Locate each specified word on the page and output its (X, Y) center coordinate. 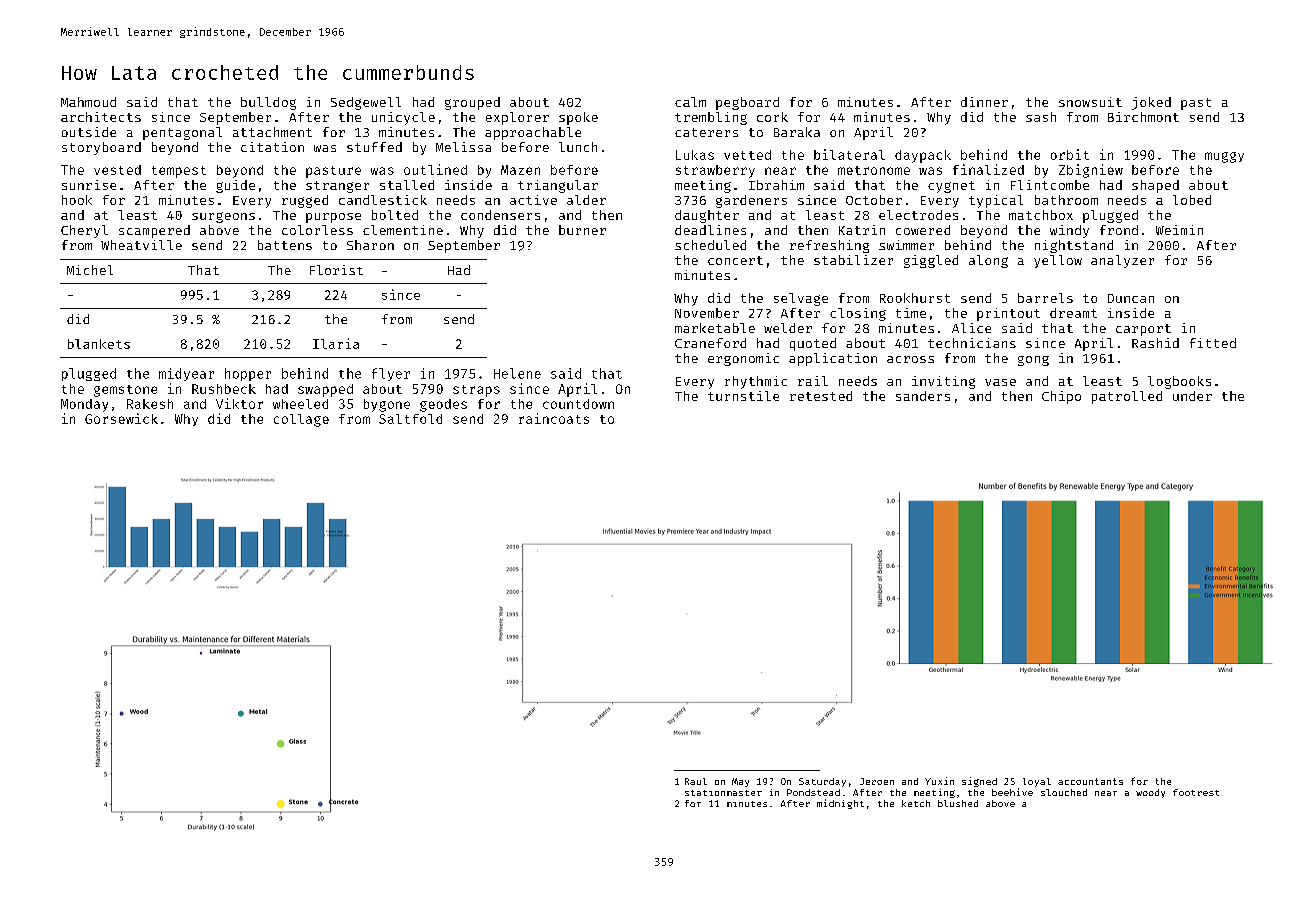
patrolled (1127, 397)
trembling (711, 118)
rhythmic (756, 382)
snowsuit (1090, 102)
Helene (517, 373)
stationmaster (723, 793)
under (1192, 396)
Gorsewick (121, 418)
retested (821, 396)
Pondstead (813, 792)
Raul (696, 781)
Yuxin (939, 781)
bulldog (268, 103)
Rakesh (150, 404)
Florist (336, 270)
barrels (1045, 298)
